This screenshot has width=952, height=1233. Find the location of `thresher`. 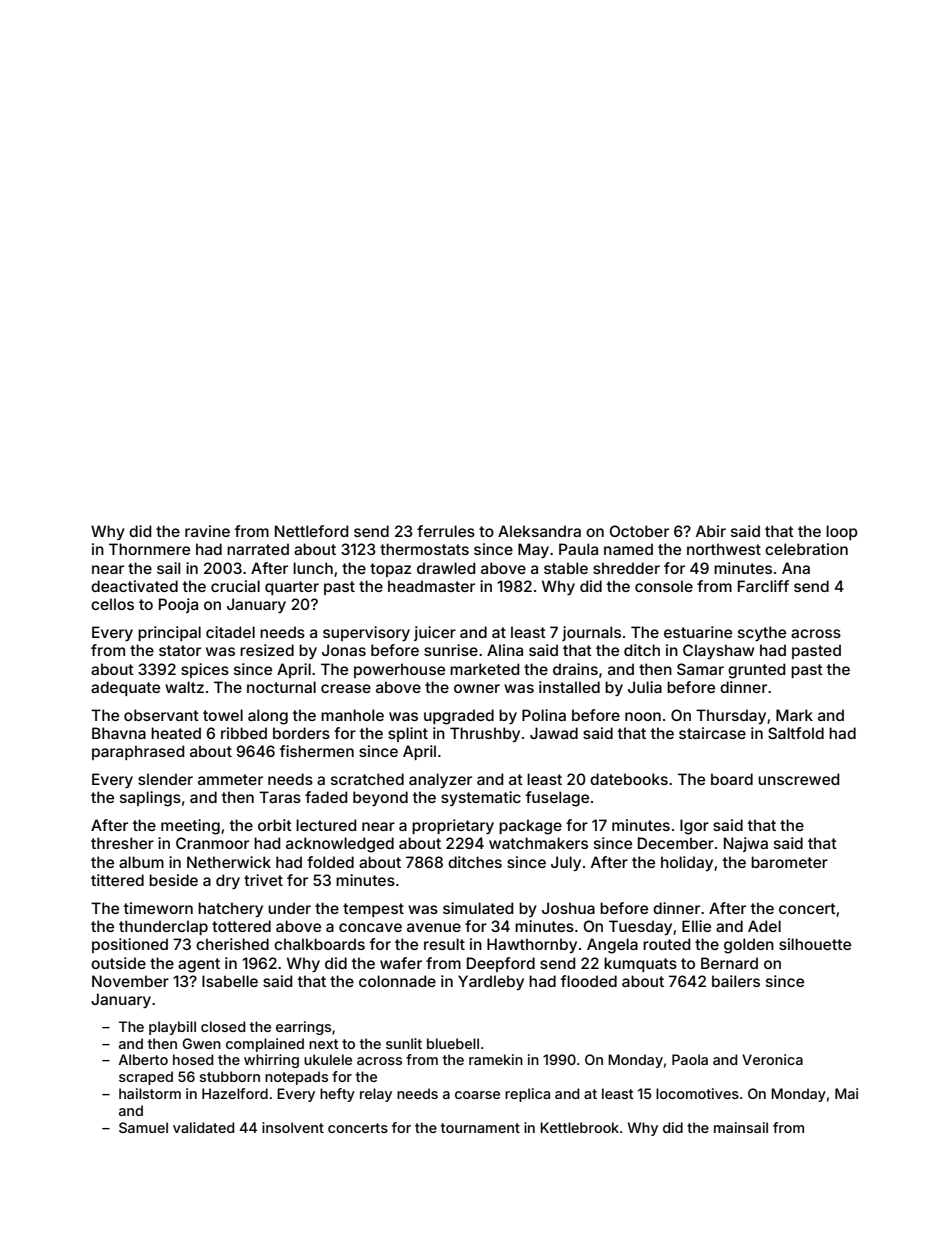

thresher is located at coordinates (122, 843).
